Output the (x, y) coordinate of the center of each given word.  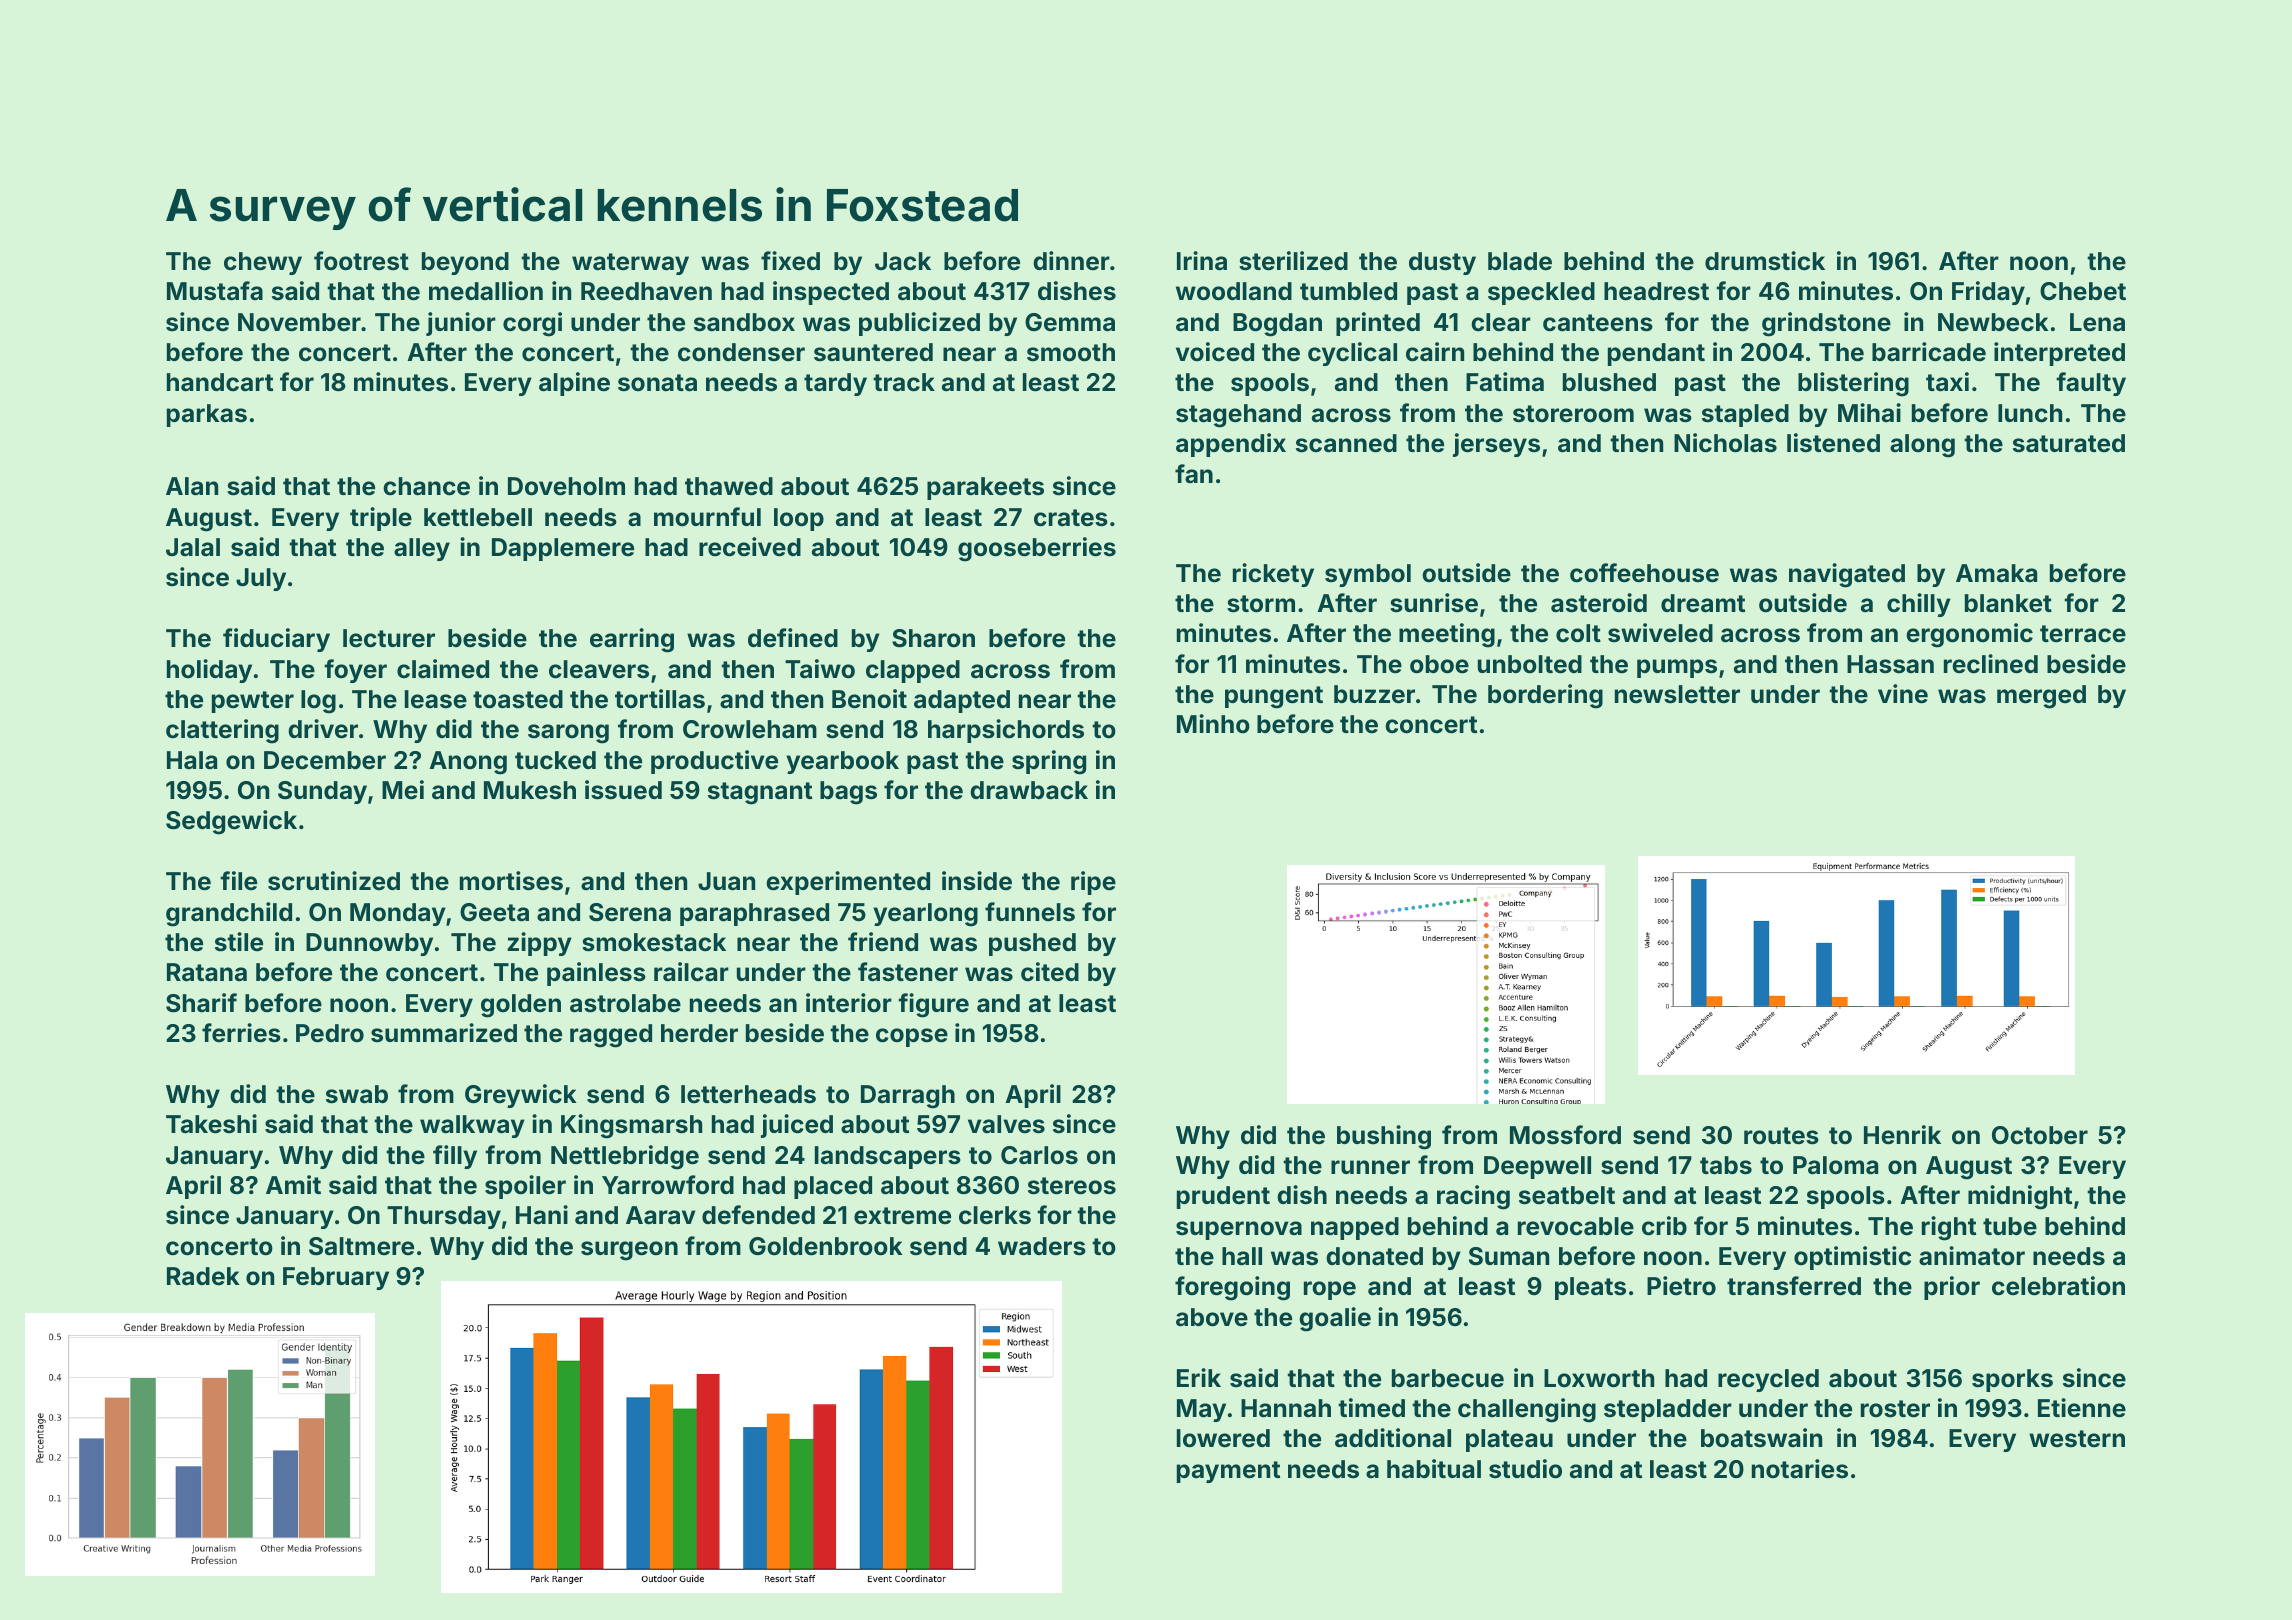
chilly (1919, 605)
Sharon (933, 638)
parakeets (985, 488)
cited (1050, 972)
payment (1228, 1472)
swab (357, 1094)
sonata (657, 383)
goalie (1335, 1319)
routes (1781, 1136)
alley (422, 549)
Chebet (2083, 291)
